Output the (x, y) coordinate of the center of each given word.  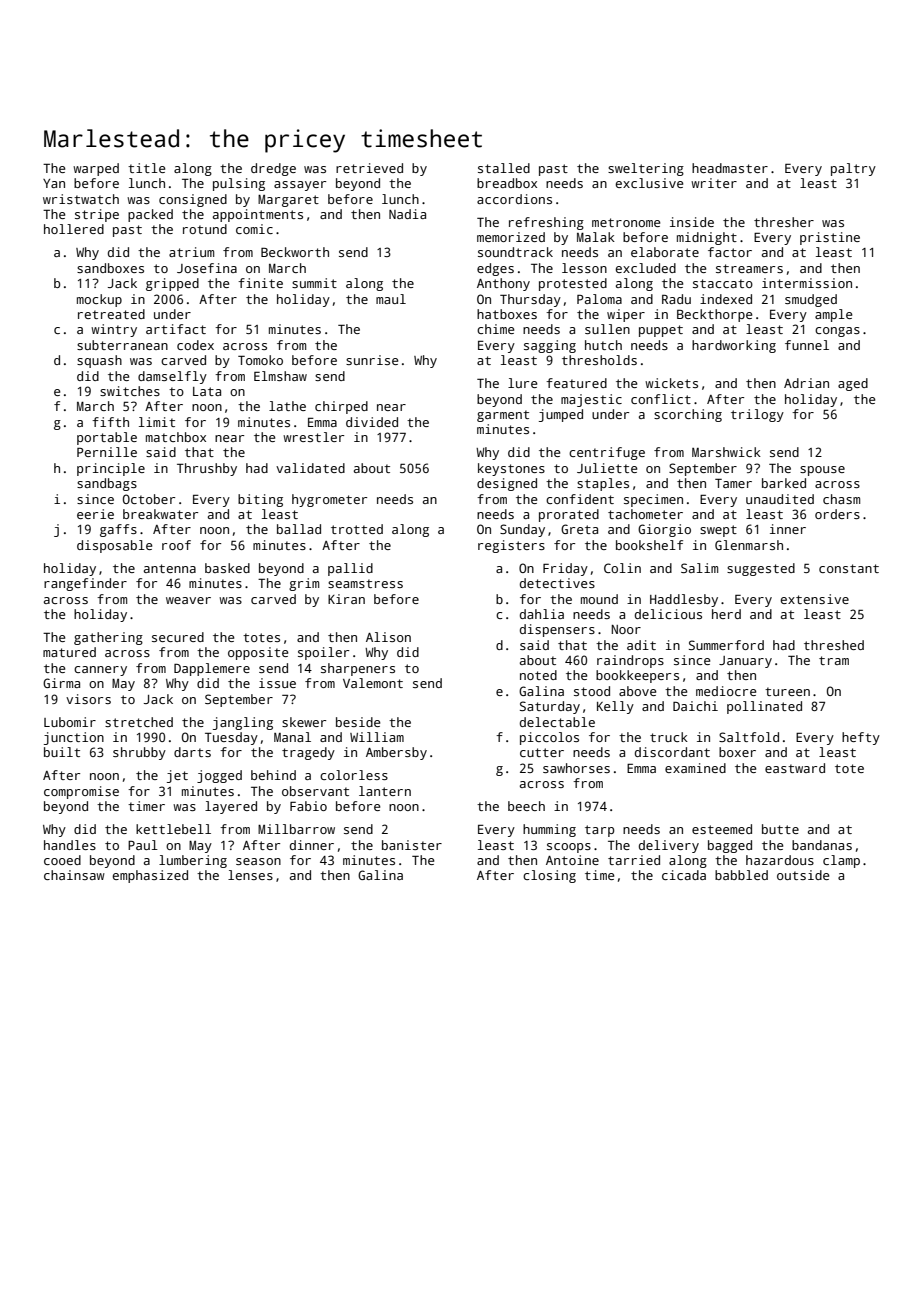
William (377, 737)
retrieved (369, 168)
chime (495, 329)
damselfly (172, 377)
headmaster (730, 168)
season (258, 861)
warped (96, 169)
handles (70, 845)
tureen (787, 691)
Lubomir (70, 722)
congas (837, 332)
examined (695, 768)
